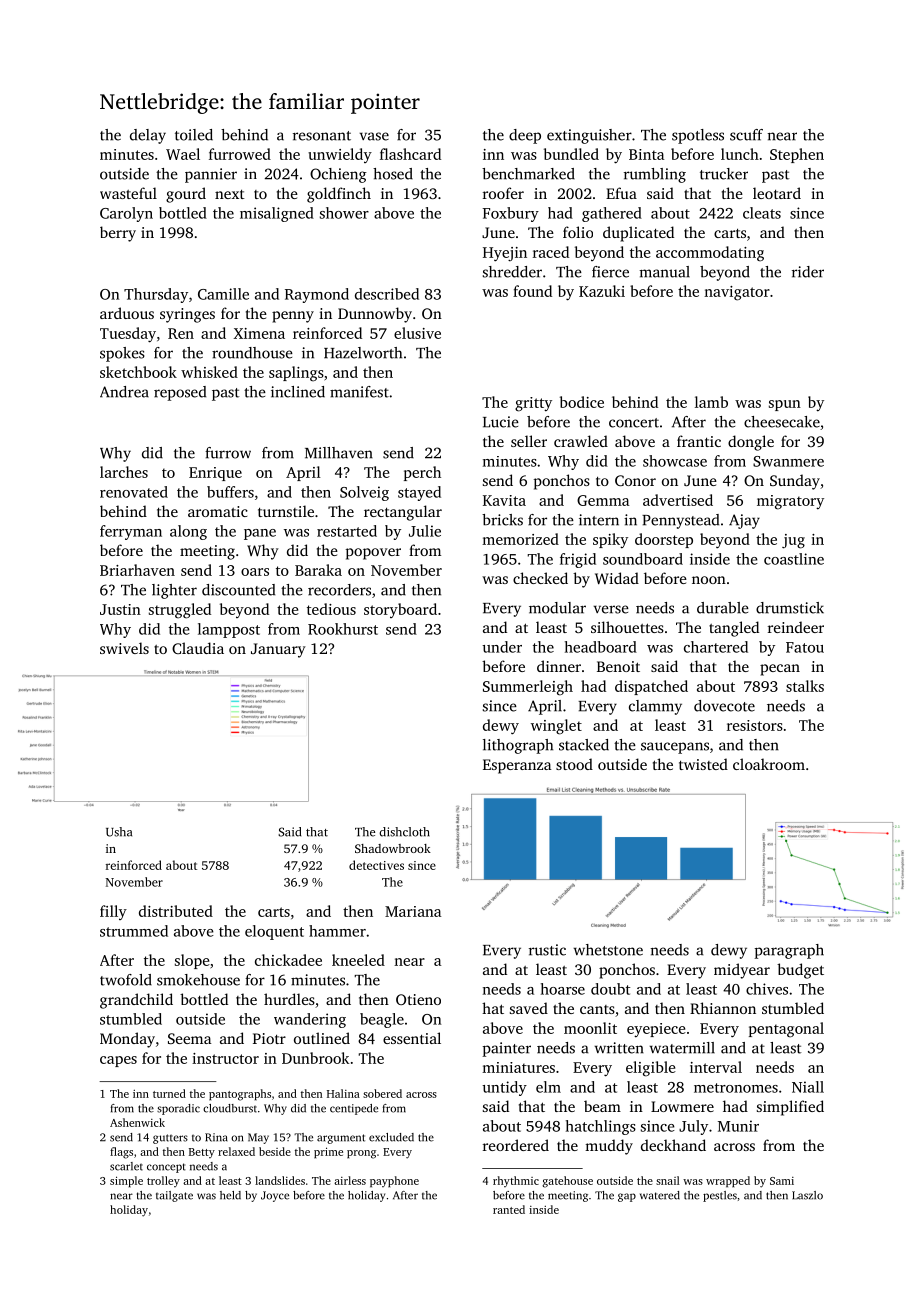  I want to click on Justin, so click(120, 609).
